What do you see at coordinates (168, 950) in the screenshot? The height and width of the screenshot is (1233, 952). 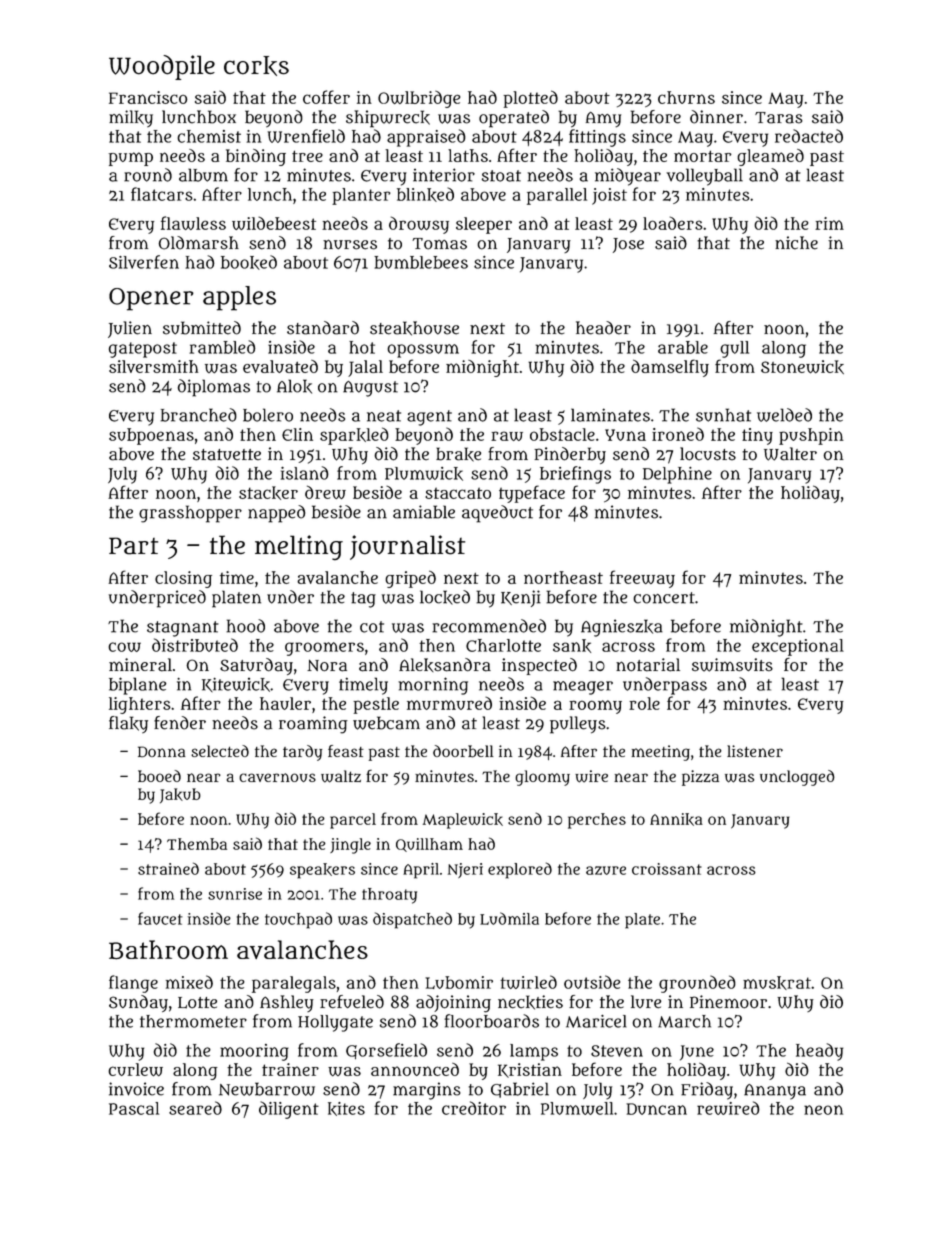 I see `Bathroom` at bounding box center [168, 950].
